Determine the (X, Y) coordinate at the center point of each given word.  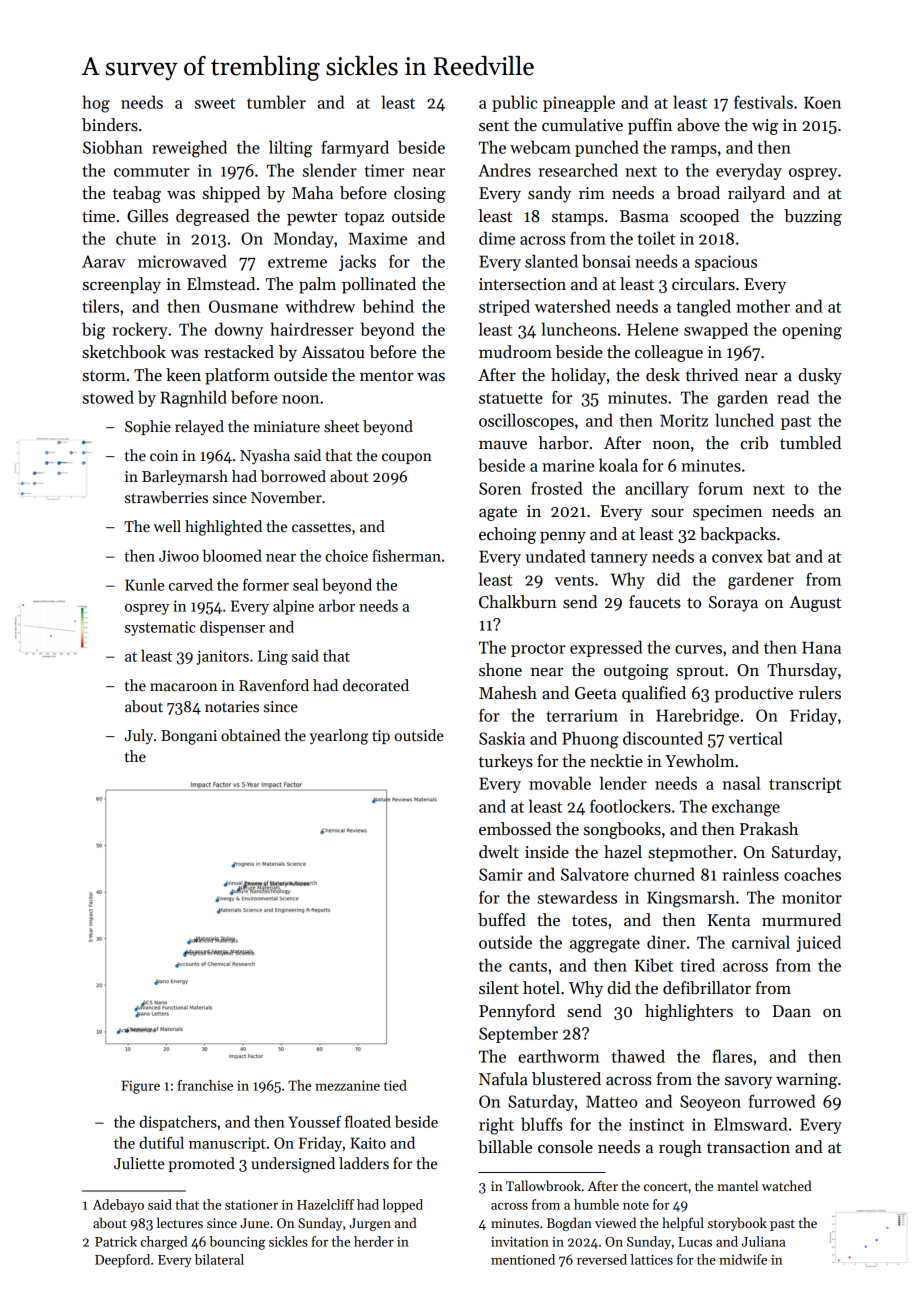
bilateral (219, 1259)
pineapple (579, 103)
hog (96, 104)
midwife (743, 1259)
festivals (763, 102)
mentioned (523, 1259)
